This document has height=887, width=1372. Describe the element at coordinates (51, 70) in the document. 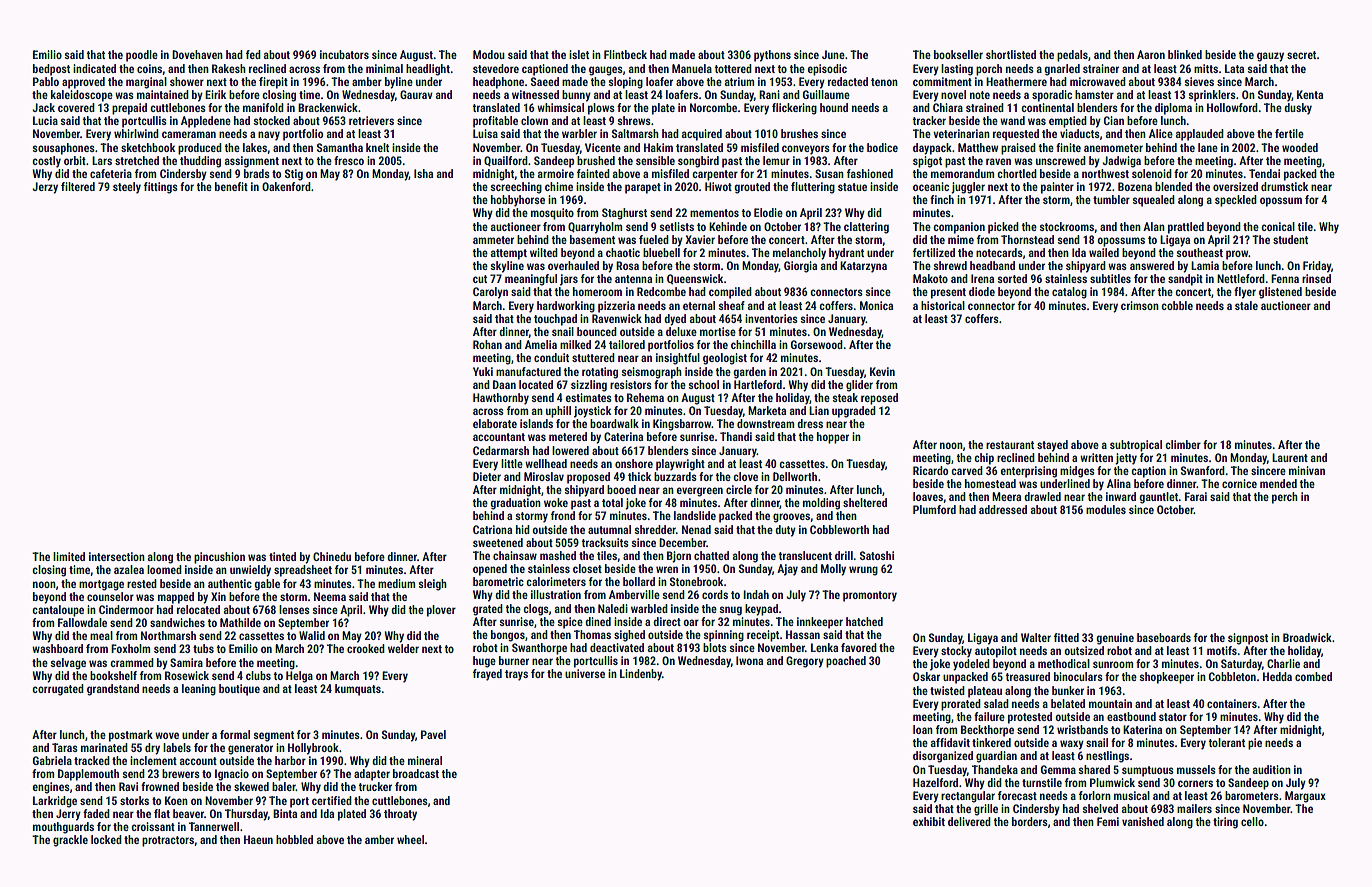

I see `bedpost` at that location.
